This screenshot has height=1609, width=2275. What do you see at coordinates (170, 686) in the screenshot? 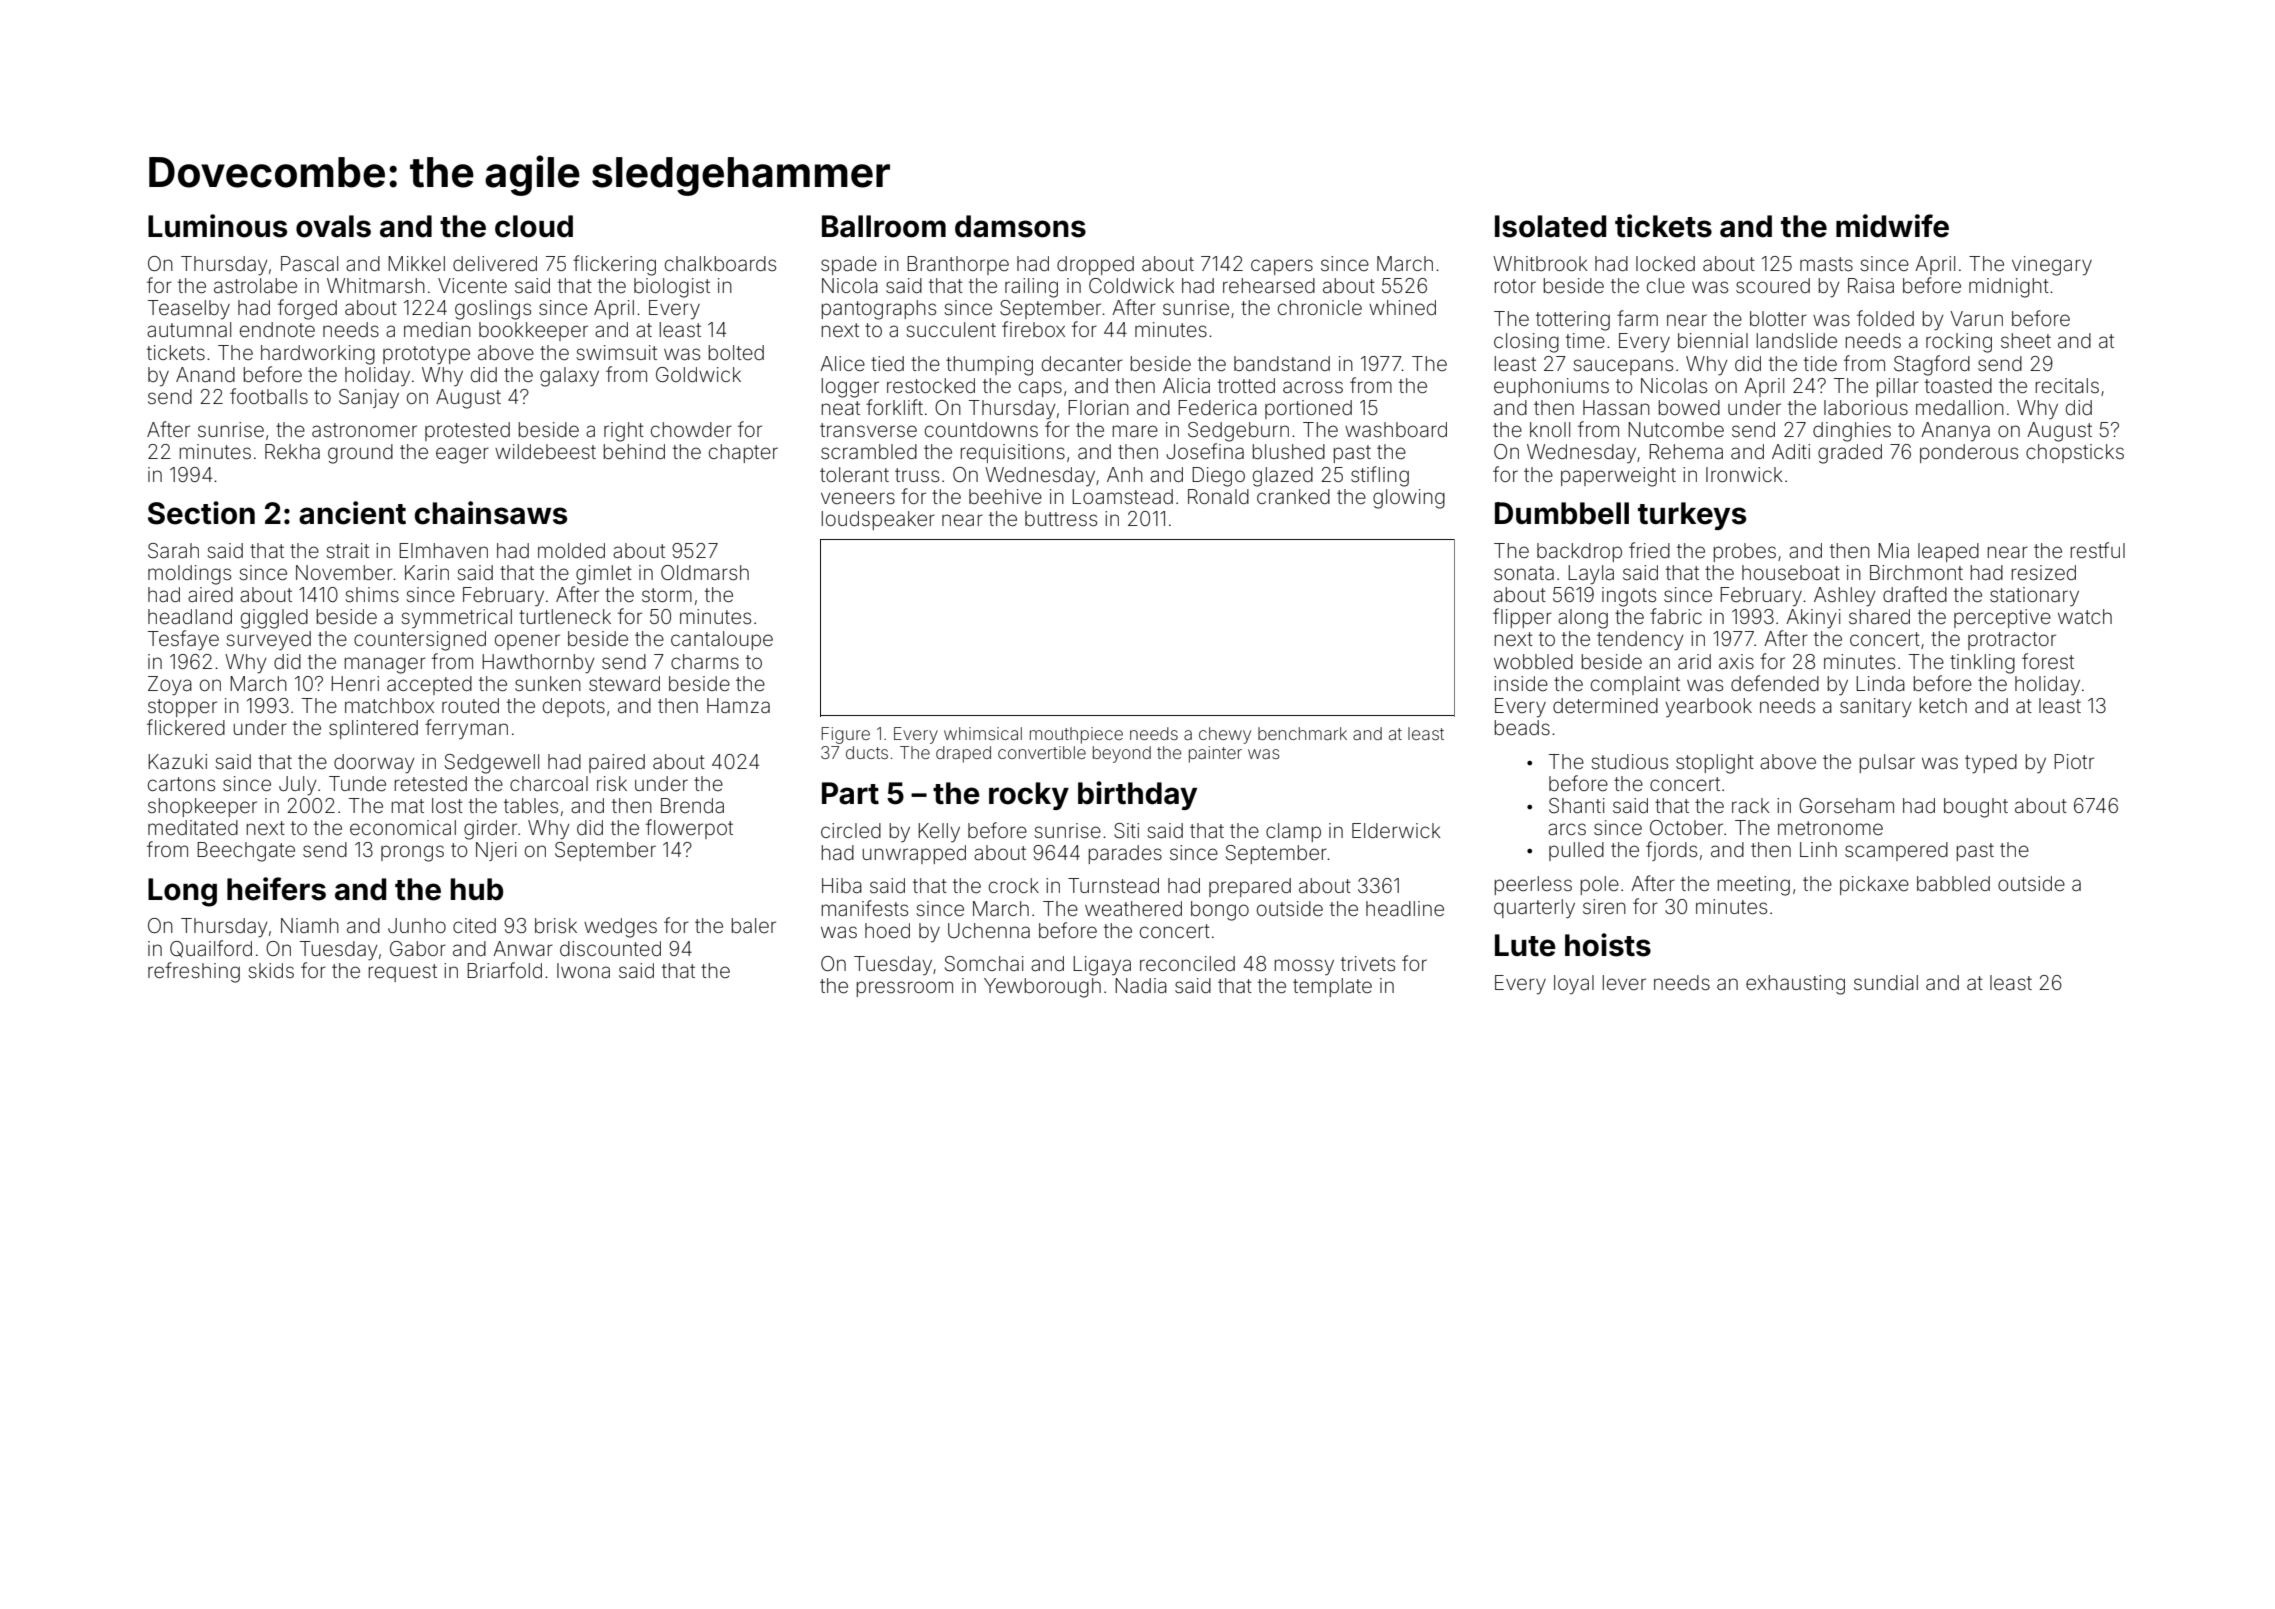
I see `Zoya` at bounding box center [170, 686].
